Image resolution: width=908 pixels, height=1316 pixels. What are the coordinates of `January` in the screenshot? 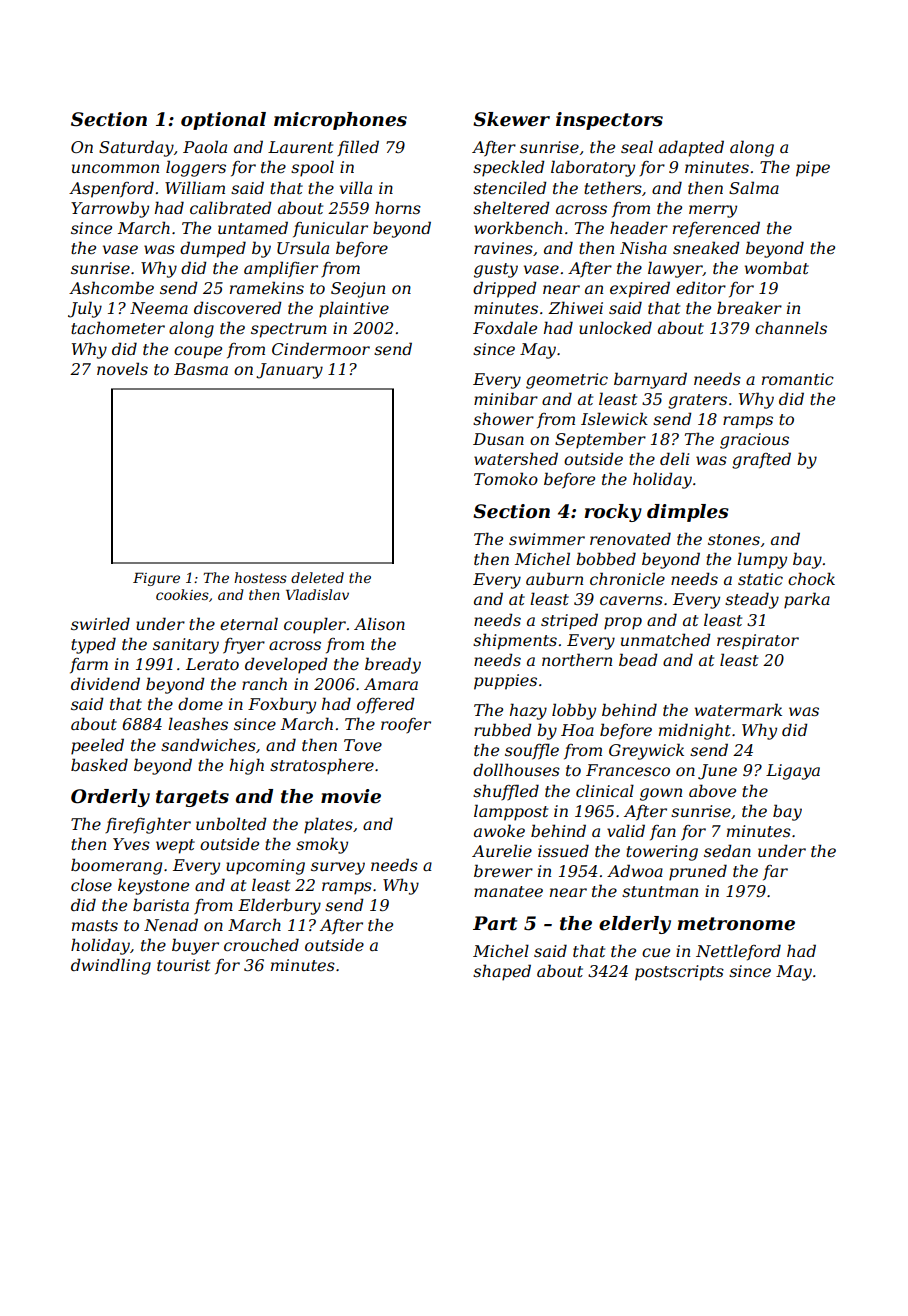 It's located at (289, 371).
